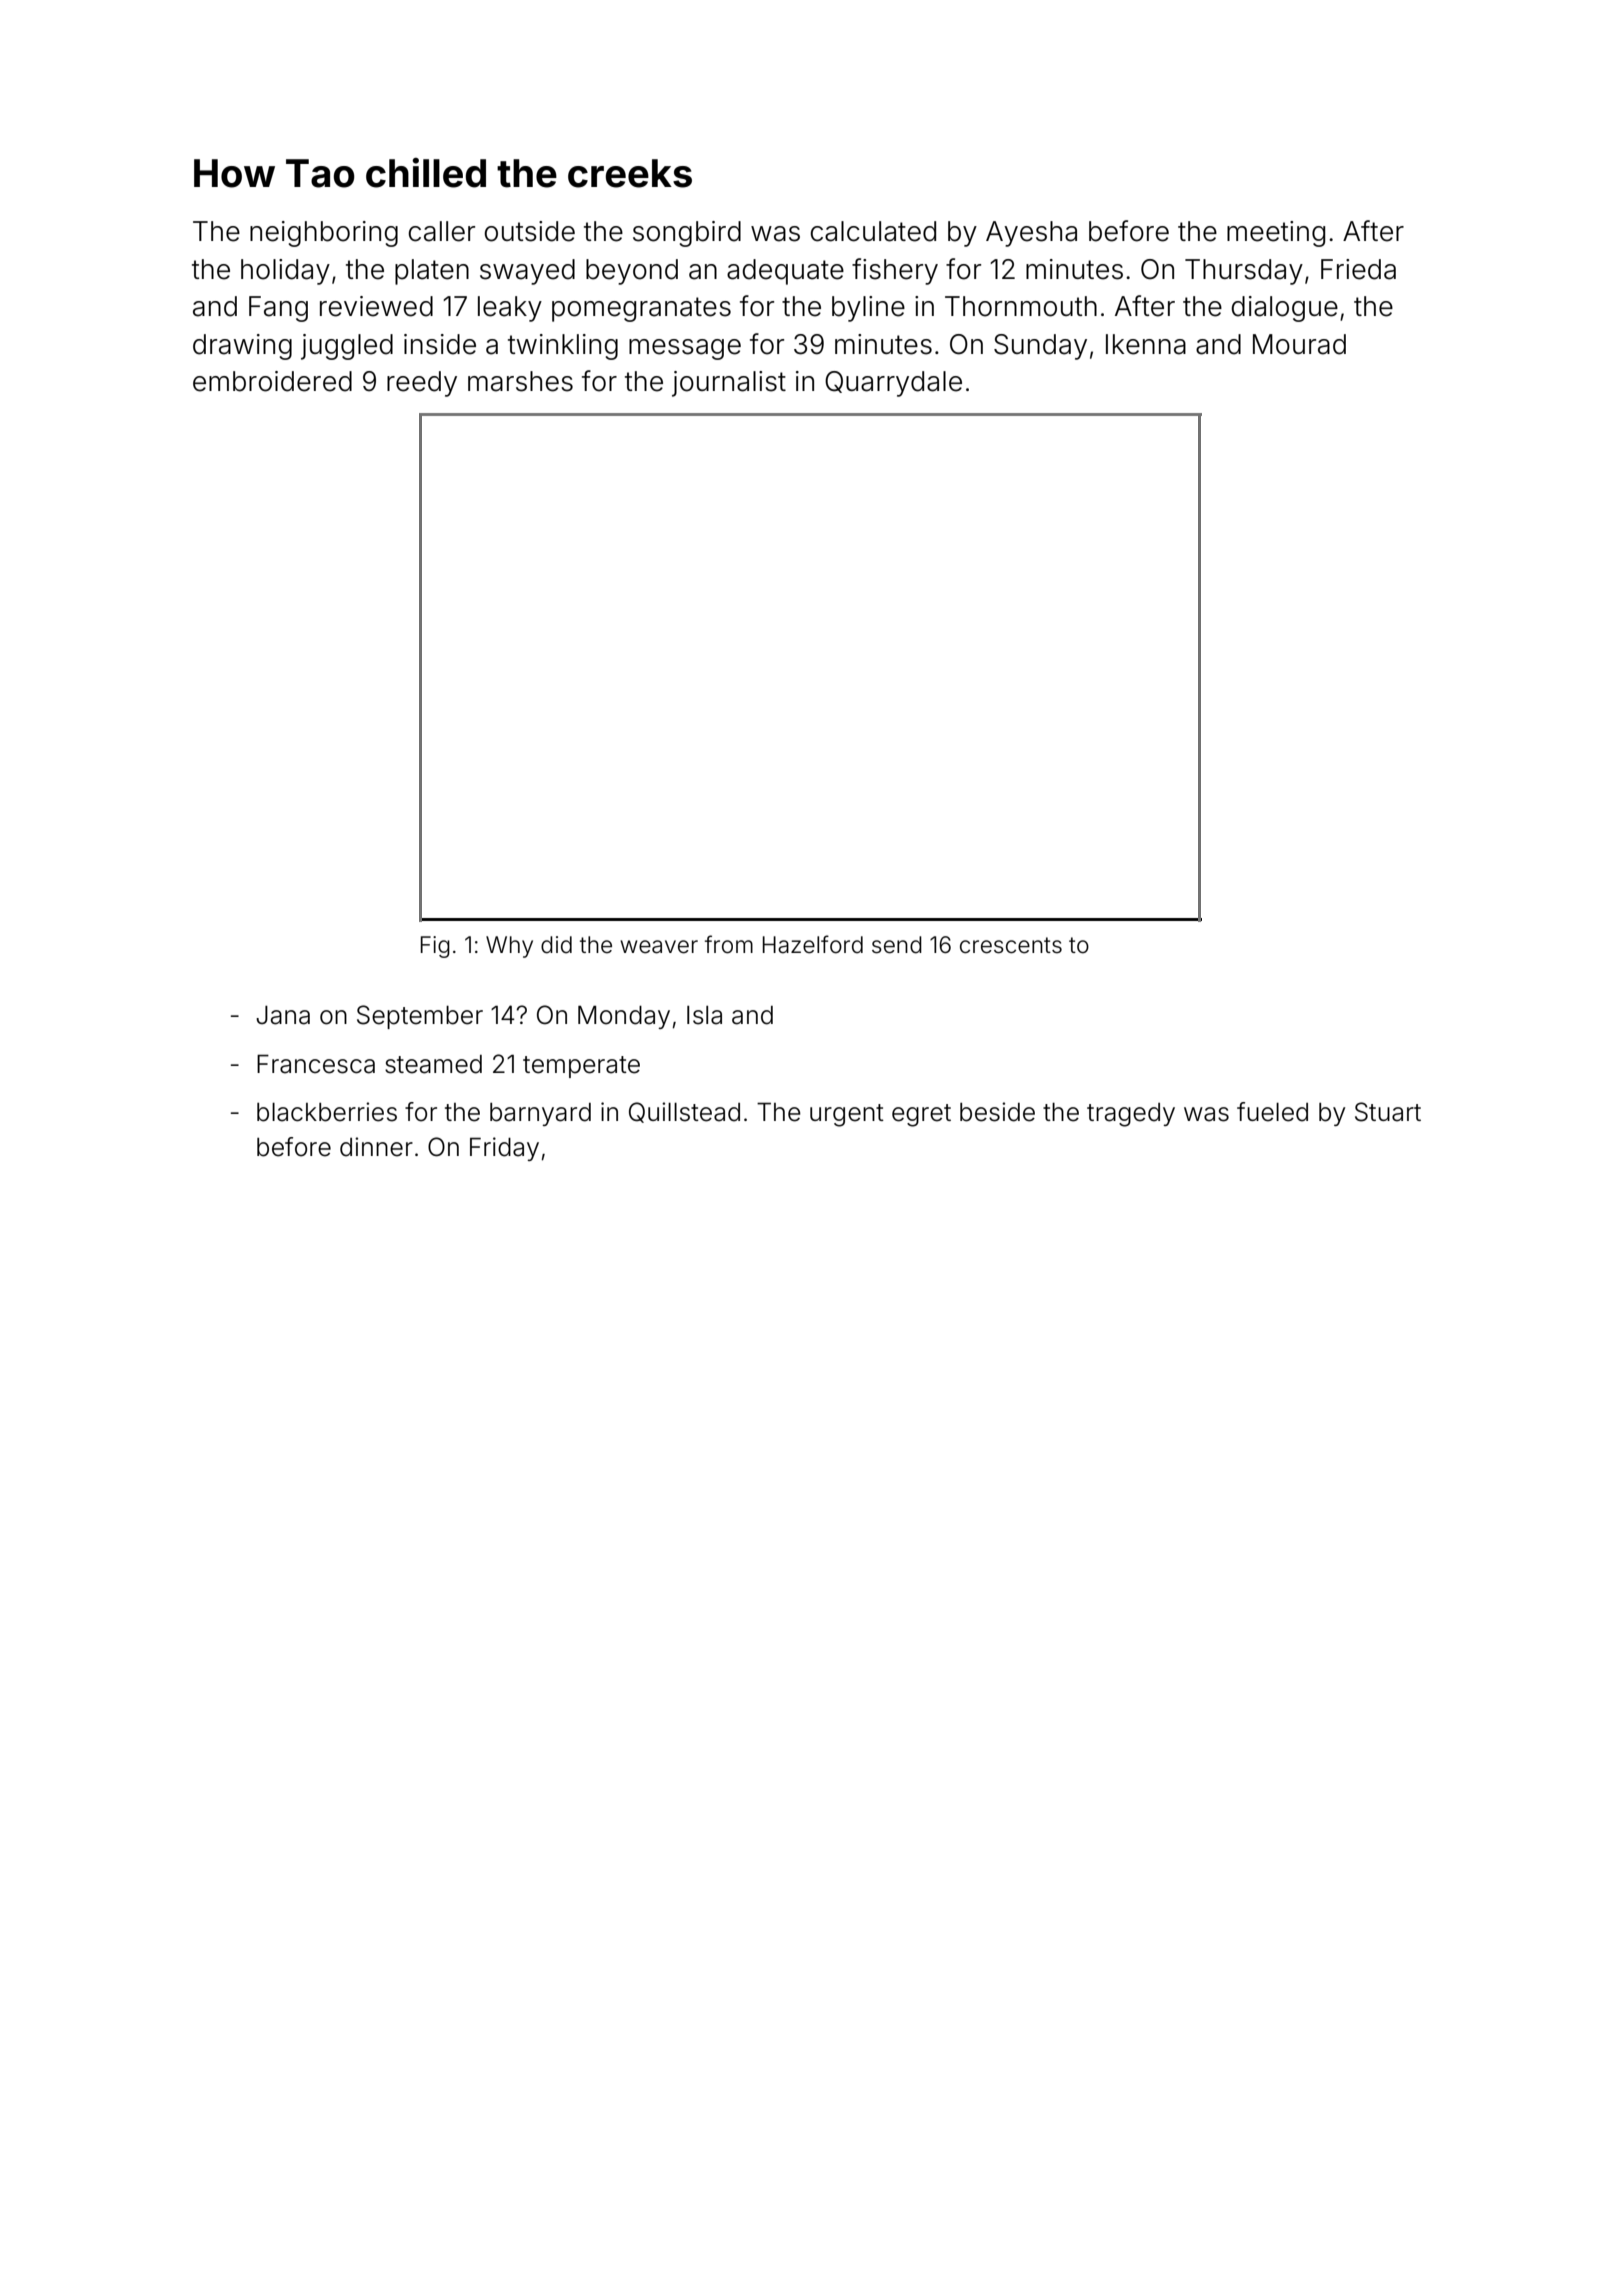  Describe the element at coordinates (813, 944) in the screenshot. I see `Hazelford` at that location.
